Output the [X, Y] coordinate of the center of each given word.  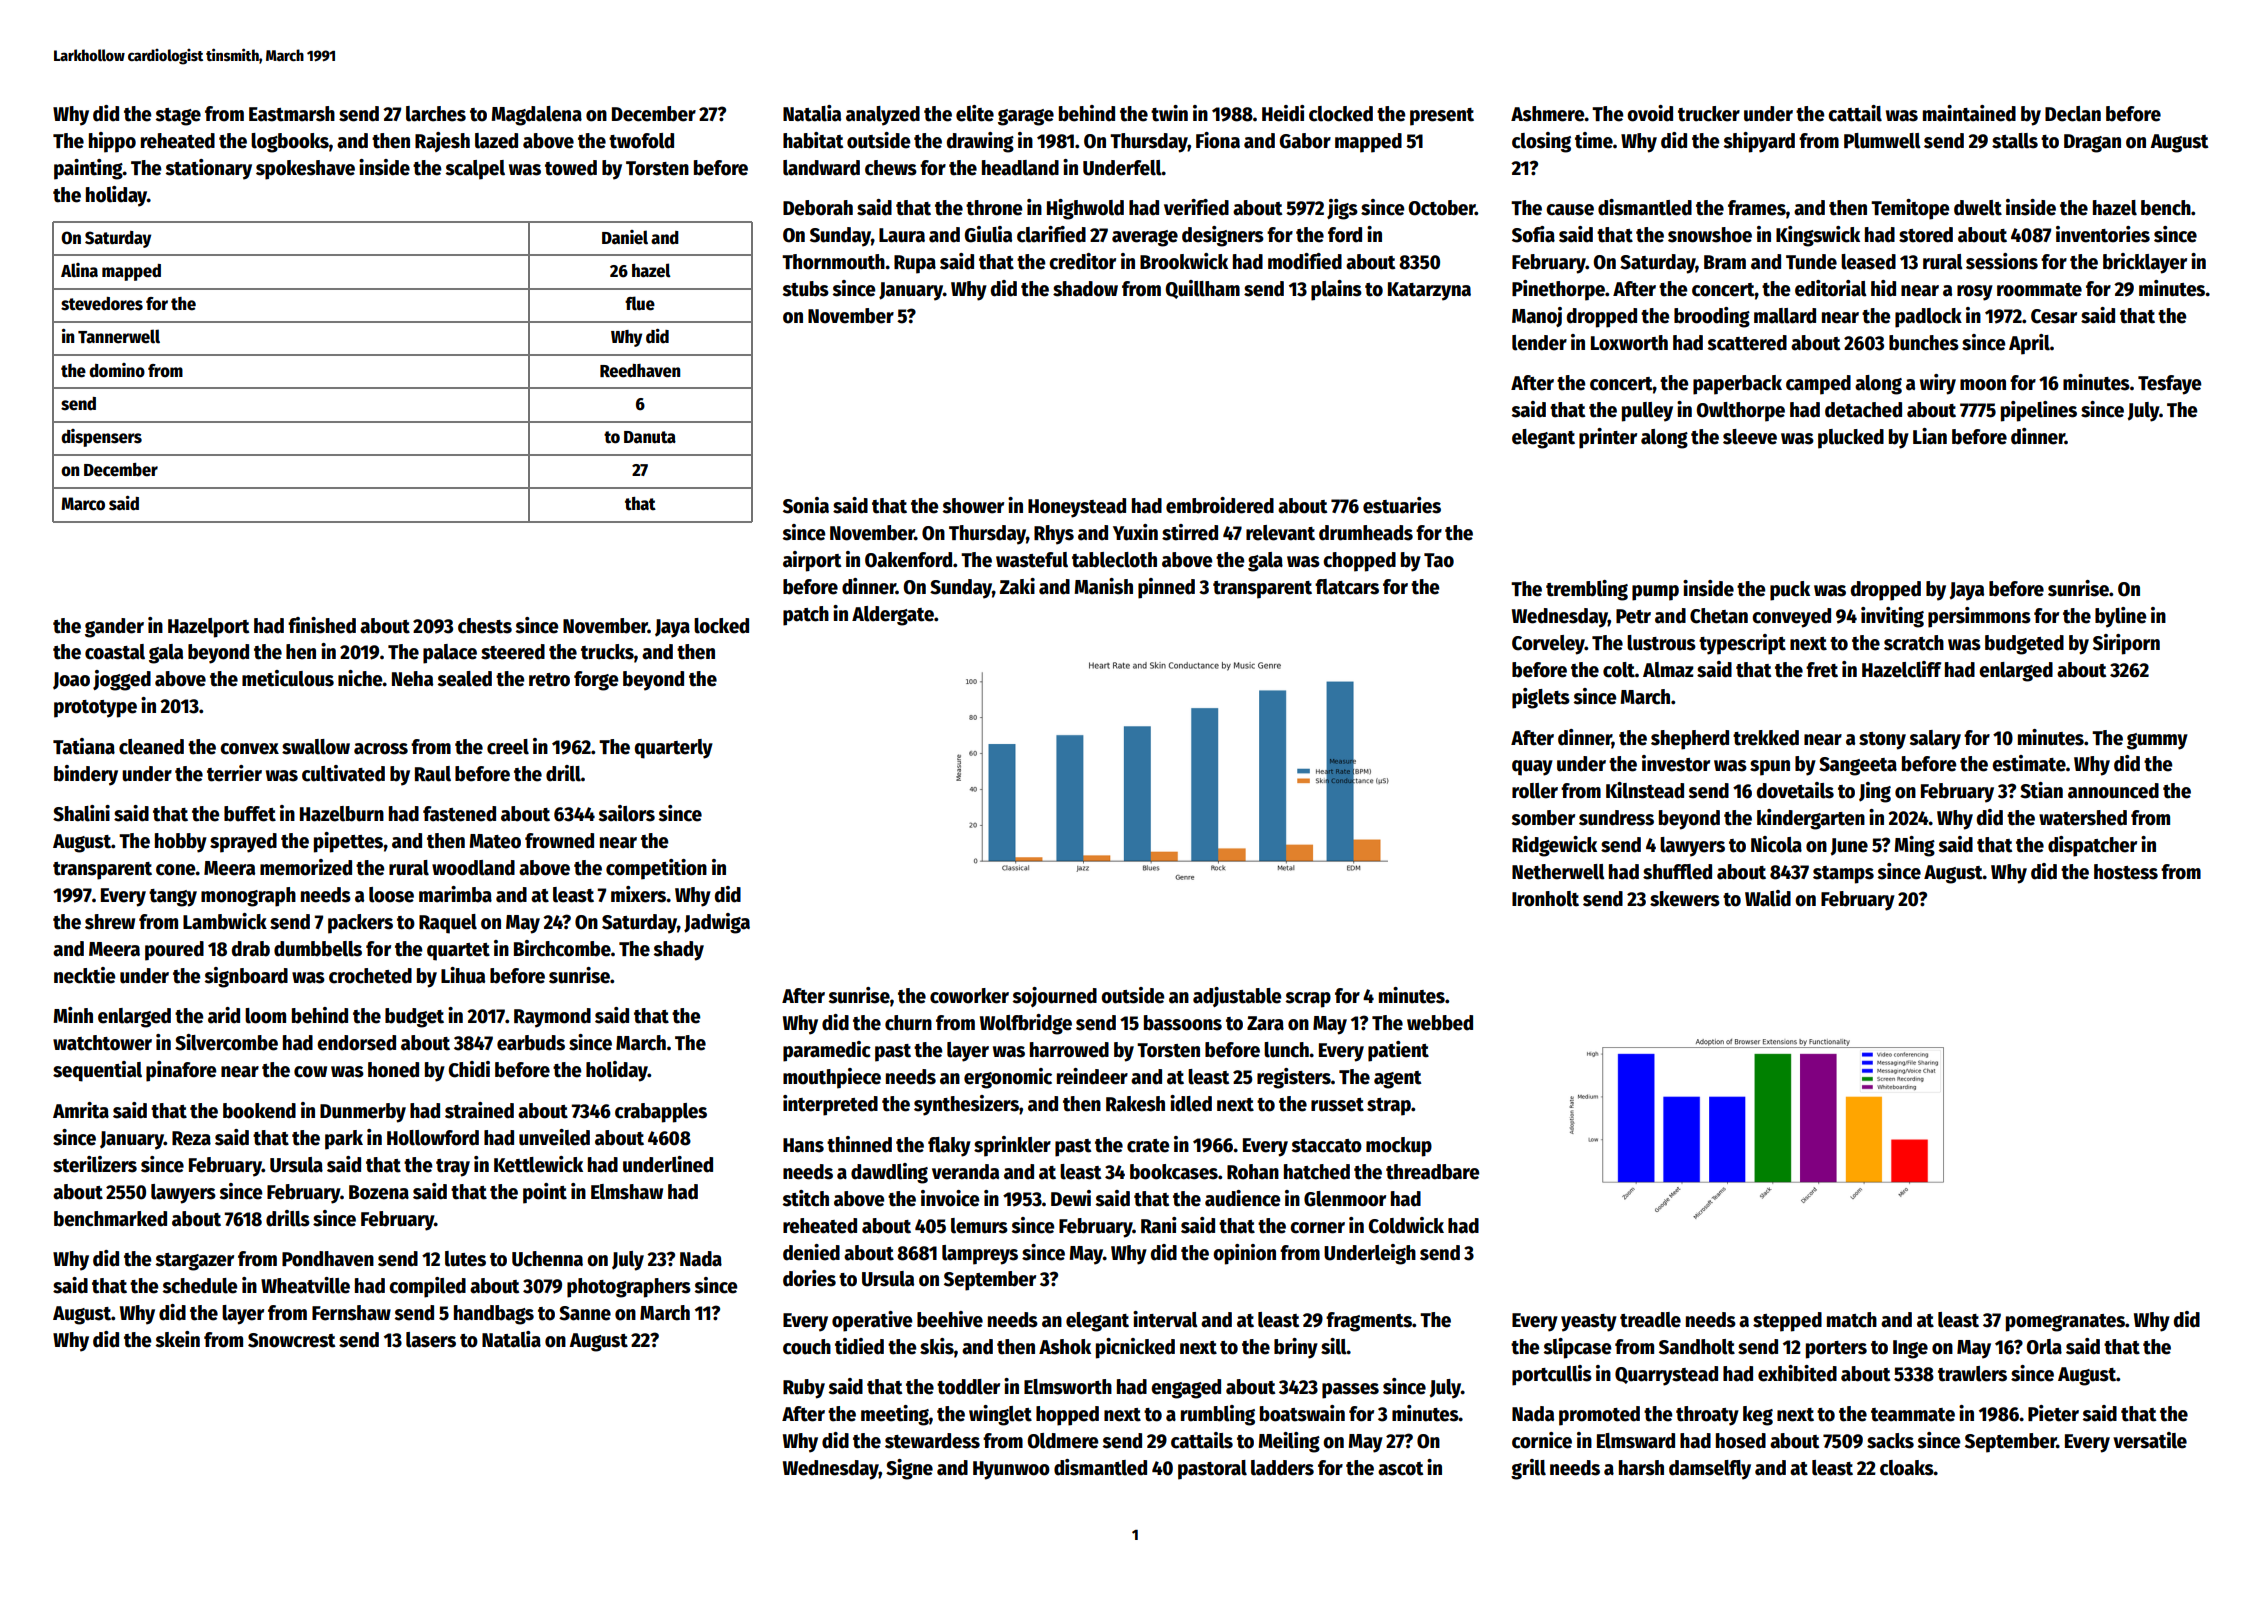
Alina [79, 270]
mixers [638, 894]
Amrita [81, 1110]
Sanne [585, 1313]
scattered [1747, 343]
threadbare [1433, 1172]
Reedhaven [640, 371]
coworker [969, 996]
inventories [2103, 234]
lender [1539, 343]
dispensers [101, 438]
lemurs [979, 1226]
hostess [2126, 872]
